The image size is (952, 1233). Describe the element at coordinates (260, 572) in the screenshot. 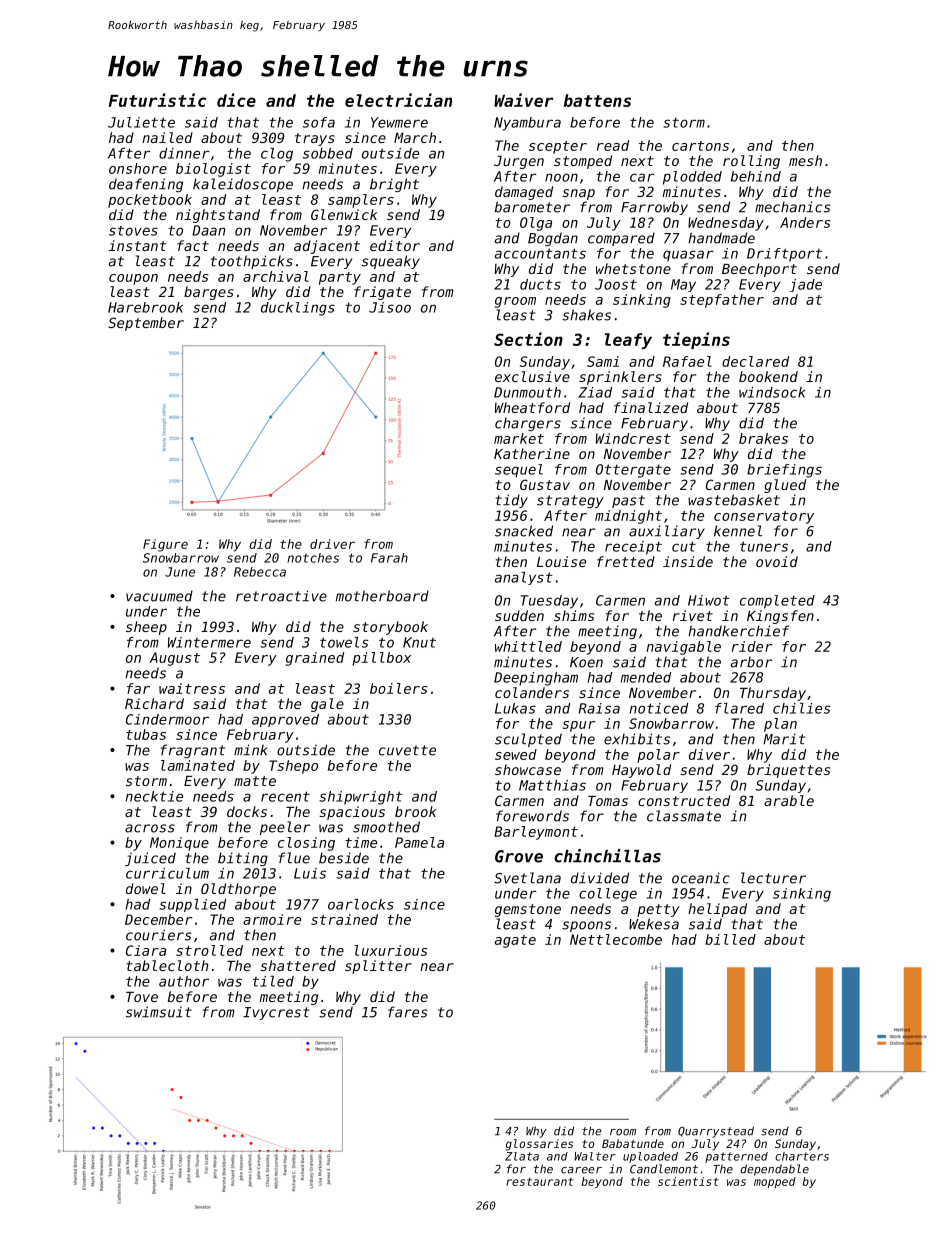

I see `Rebecca` at that location.
